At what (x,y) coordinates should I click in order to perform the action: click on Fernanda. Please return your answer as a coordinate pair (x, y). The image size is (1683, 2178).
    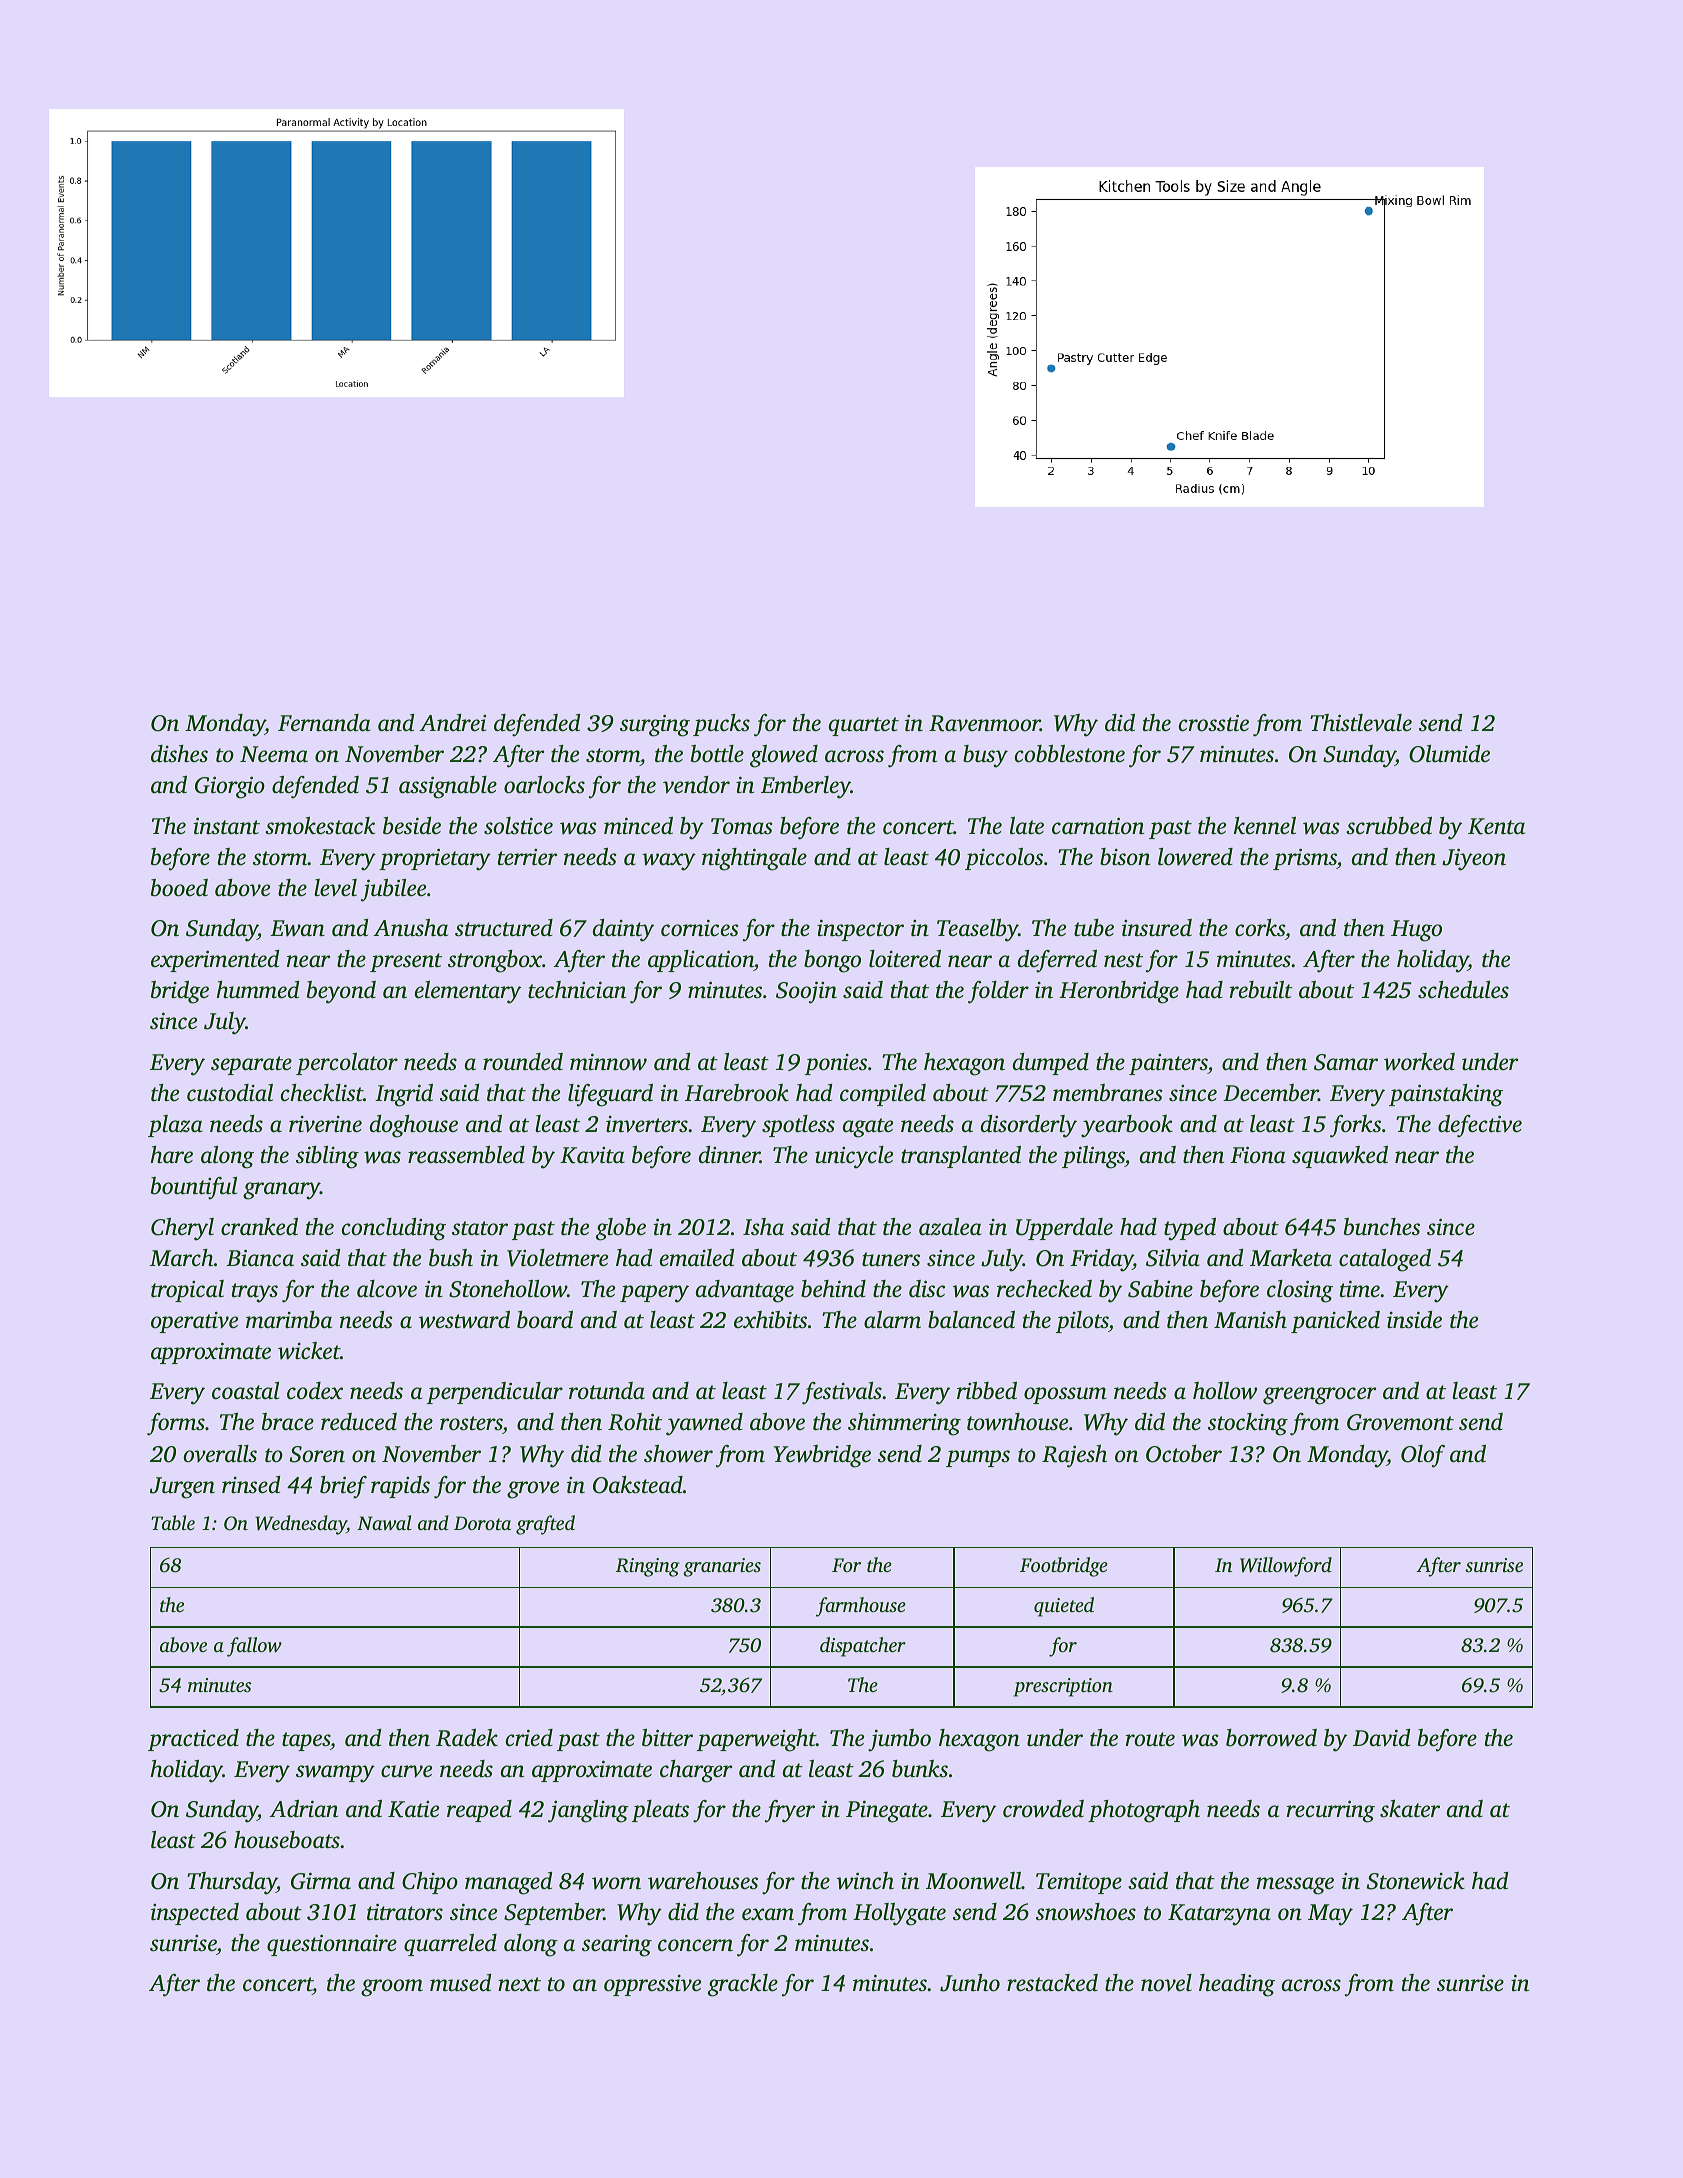
    Looking at the image, I should click on (324, 723).
